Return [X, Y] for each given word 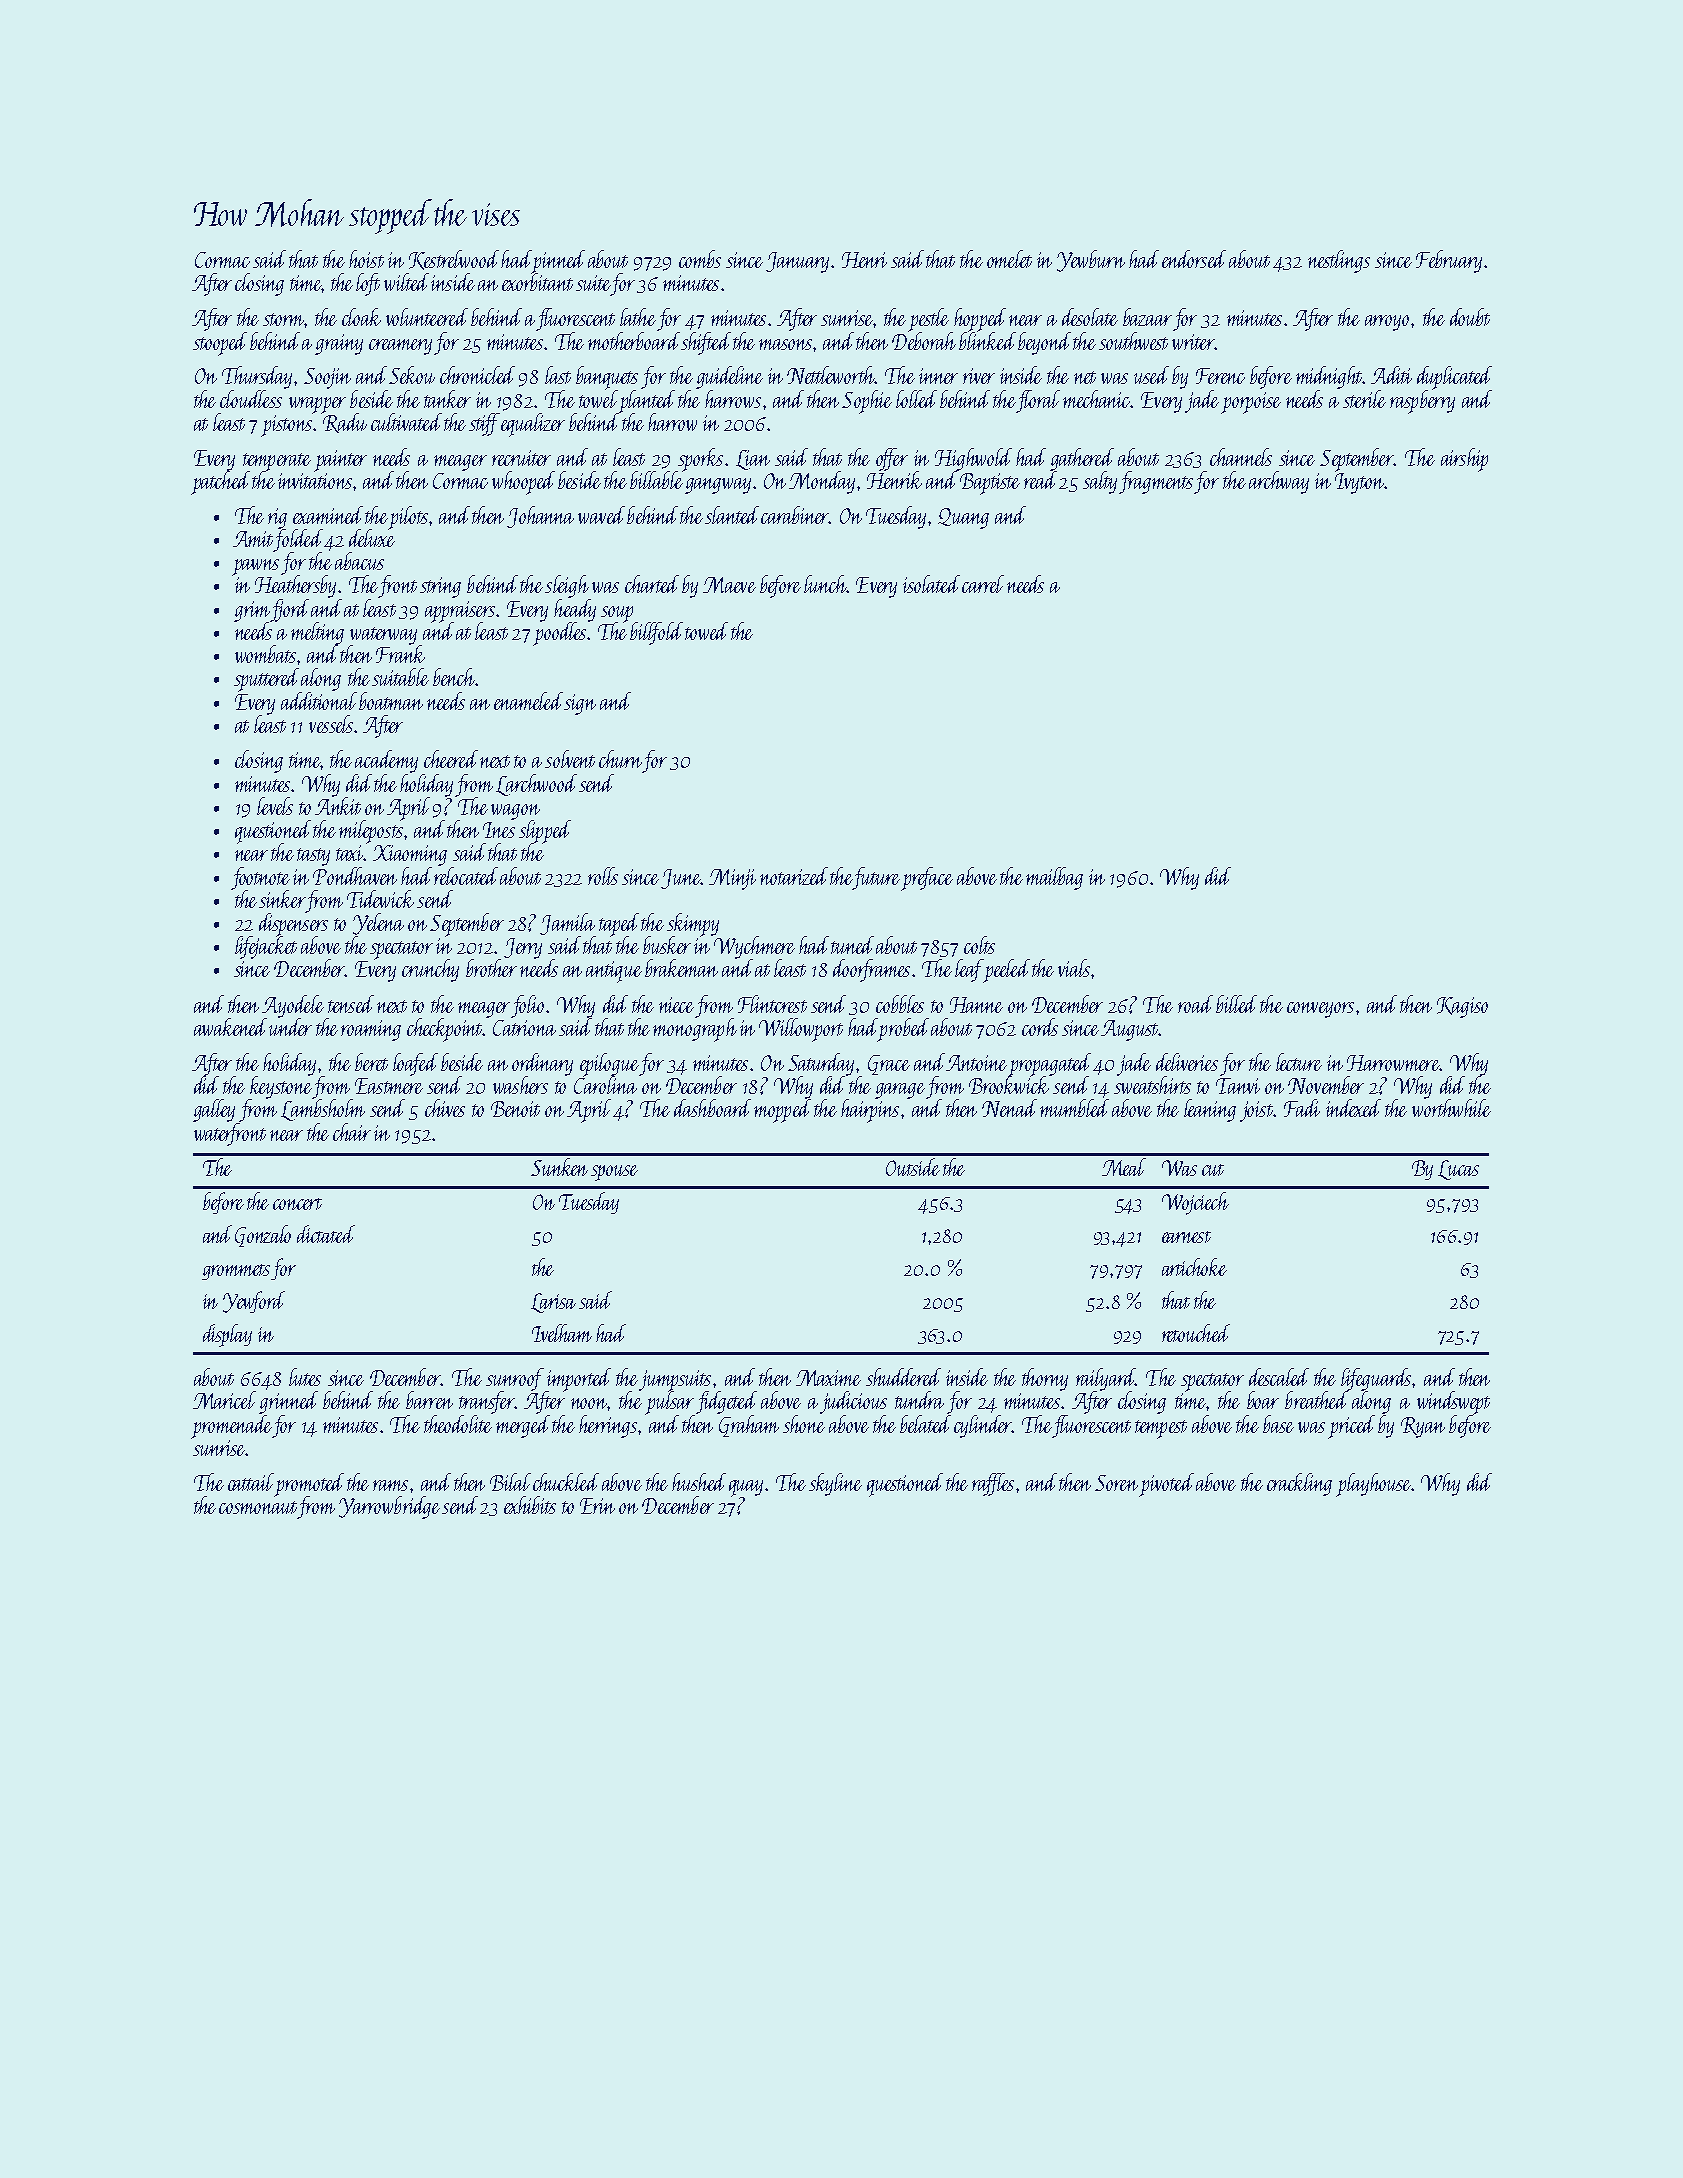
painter [340, 461]
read [1040, 480]
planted [647, 401]
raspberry [1422, 402]
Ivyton [1360, 483]
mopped [782, 1111]
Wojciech [1195, 1203]
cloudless [251, 399]
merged [523, 1426]
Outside [913, 1167]
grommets [236, 1272]
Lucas [1458, 1170]
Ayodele [293, 1006]
